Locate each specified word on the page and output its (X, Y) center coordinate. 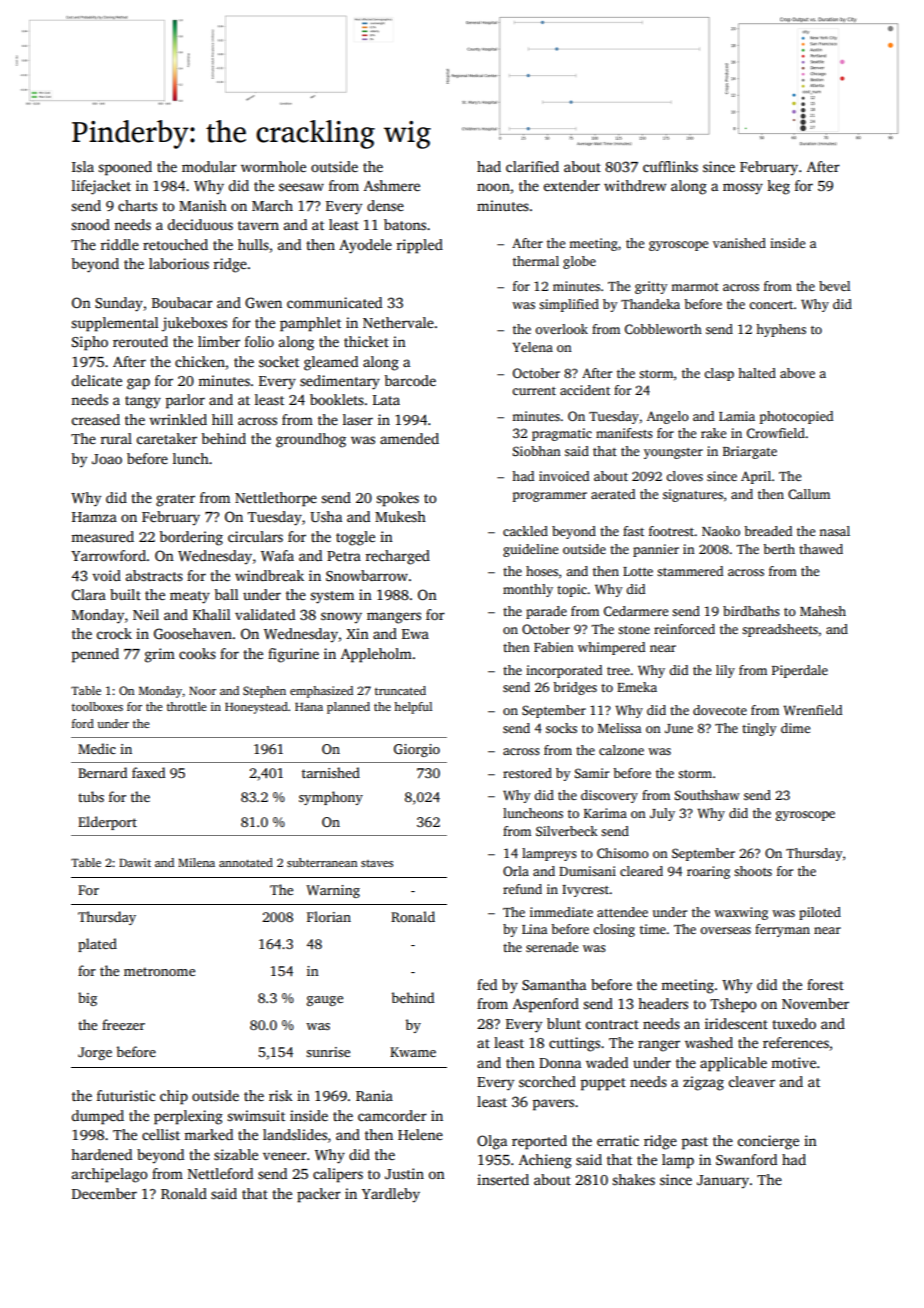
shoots (753, 871)
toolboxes (97, 706)
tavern (258, 225)
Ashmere (392, 185)
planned (348, 708)
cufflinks (670, 166)
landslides (295, 1134)
